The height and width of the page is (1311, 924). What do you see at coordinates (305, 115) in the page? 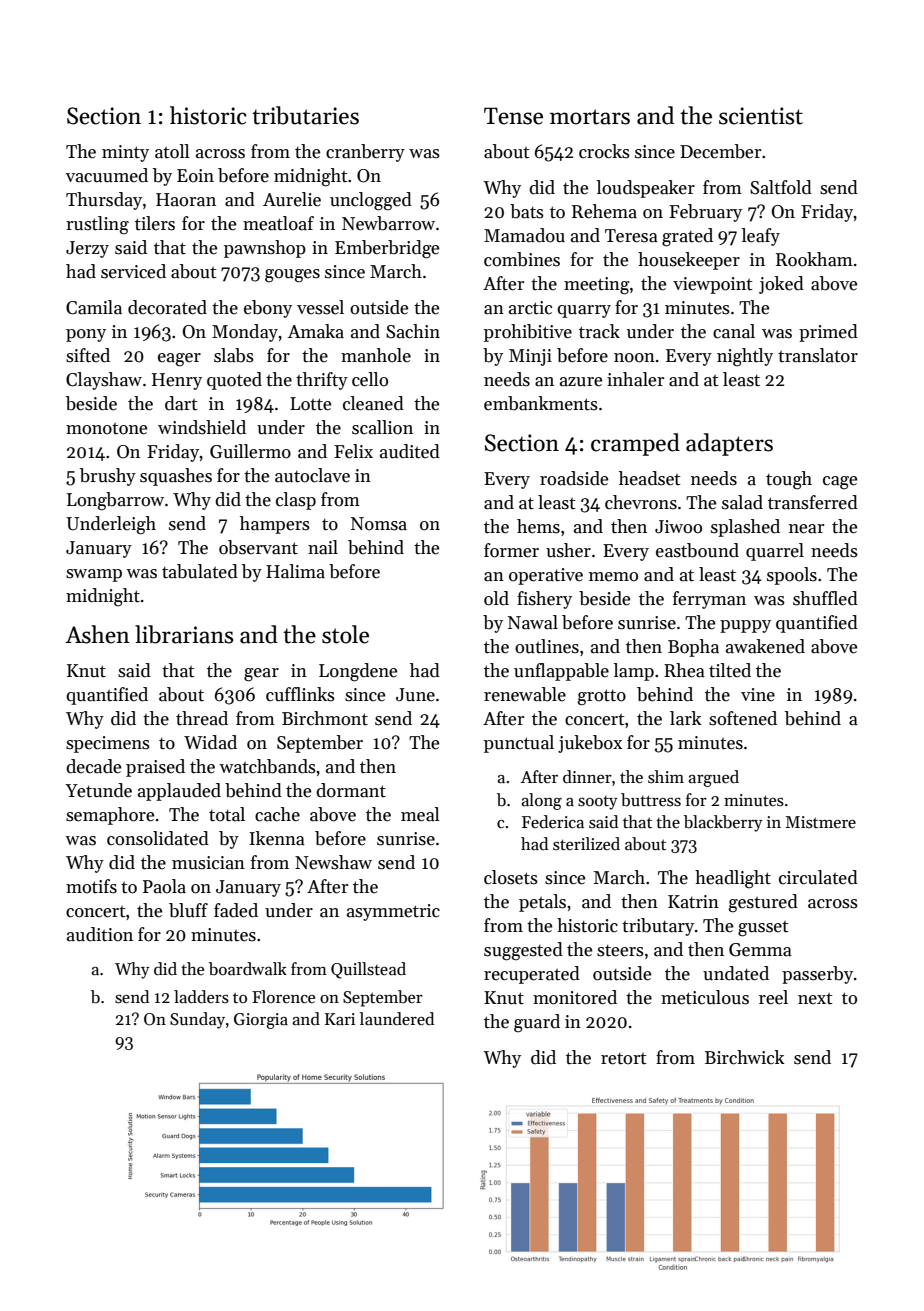
I see `tributaries` at bounding box center [305, 115].
